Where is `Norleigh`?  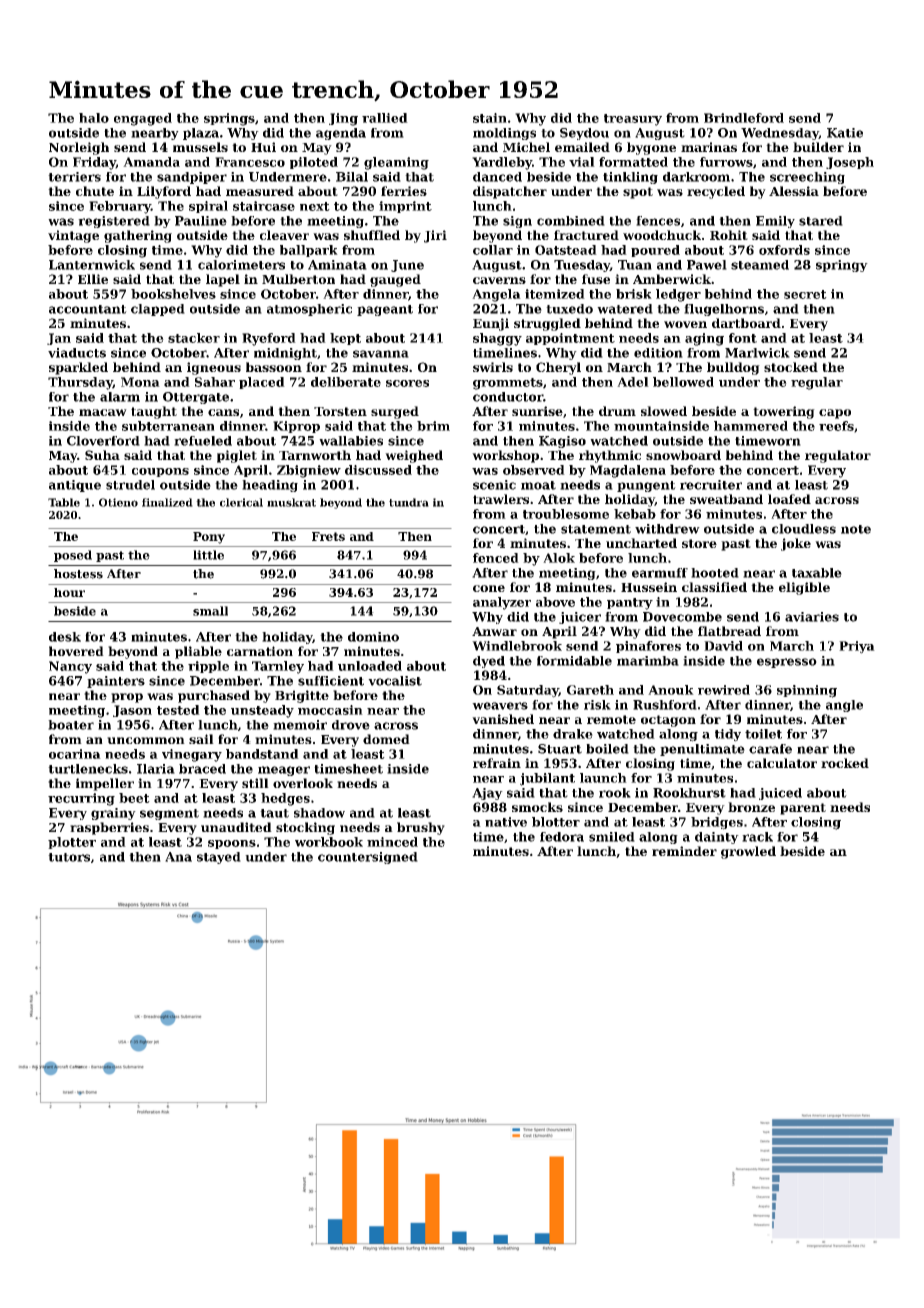
Norleigh is located at coordinates (79, 148).
